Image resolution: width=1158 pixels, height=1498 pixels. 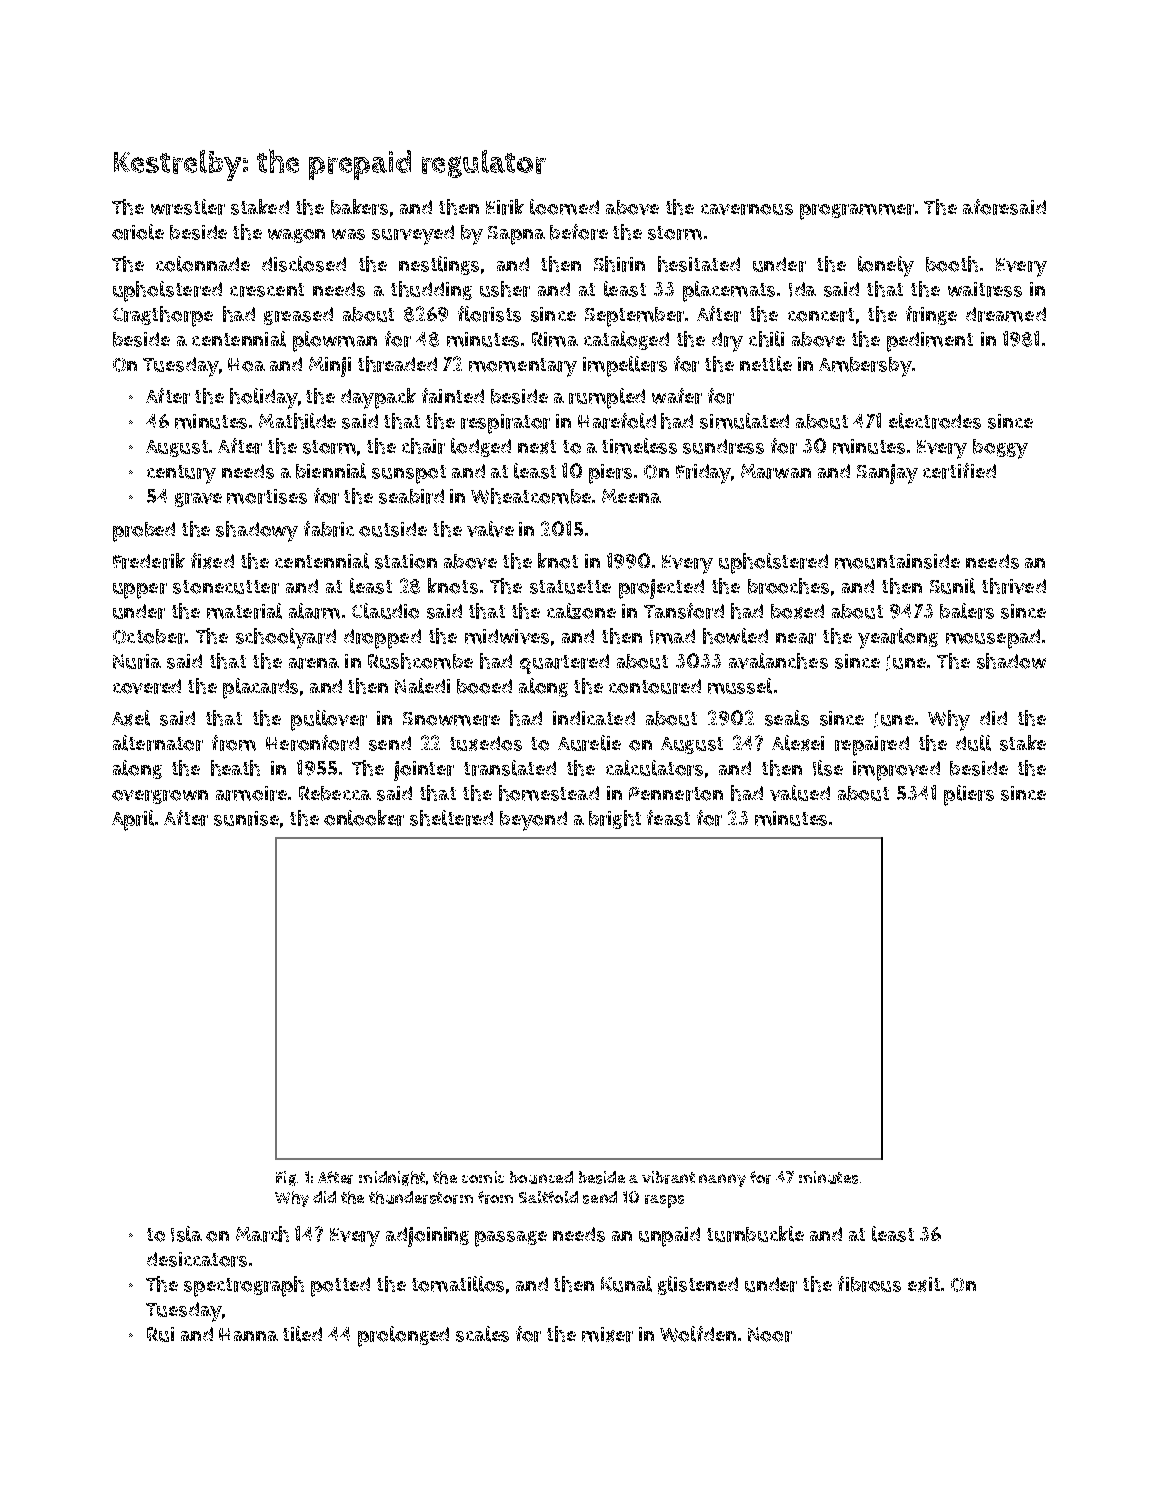 I want to click on statuette, so click(x=570, y=587).
